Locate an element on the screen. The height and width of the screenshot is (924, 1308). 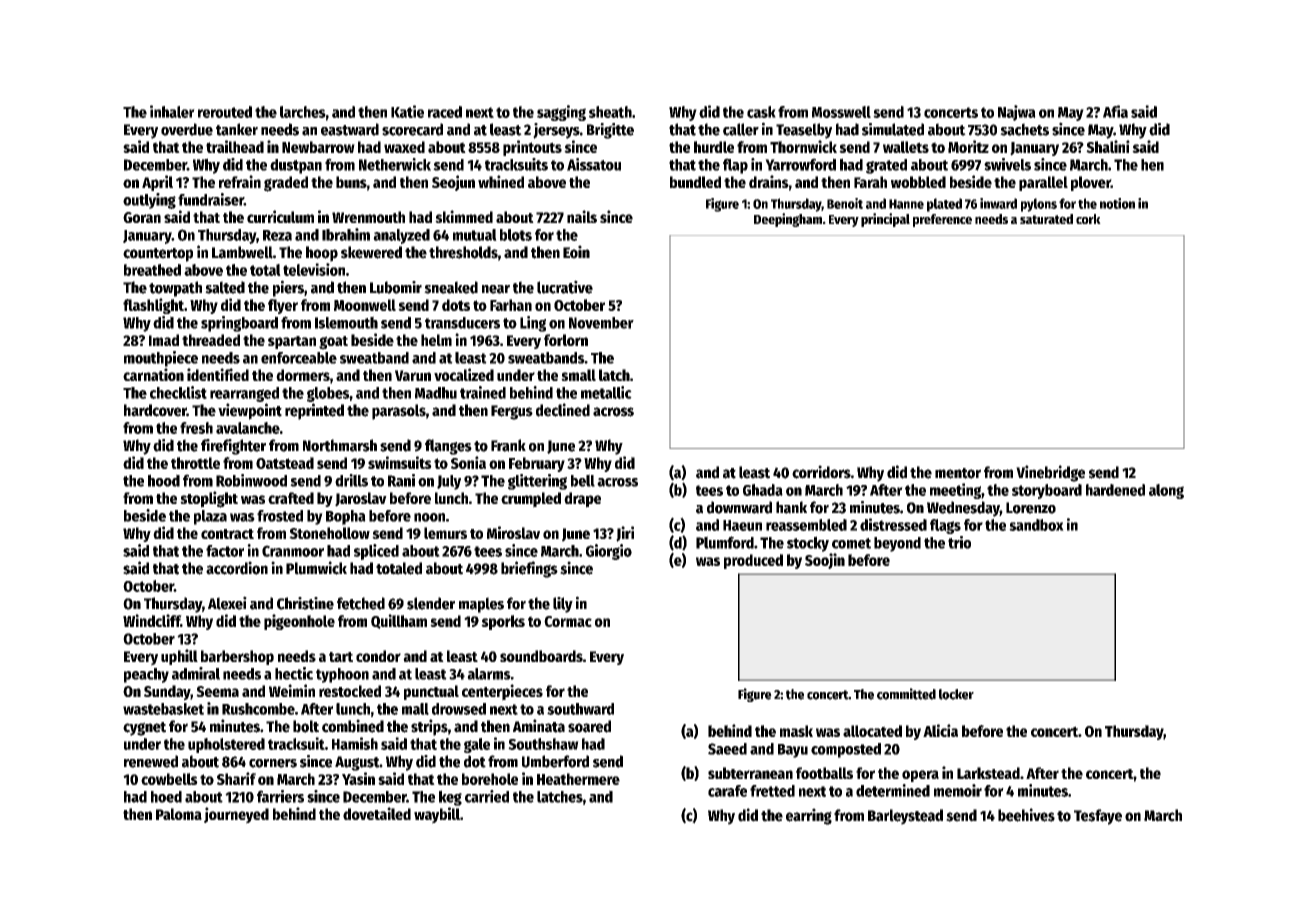
trailhead is located at coordinates (235, 146).
